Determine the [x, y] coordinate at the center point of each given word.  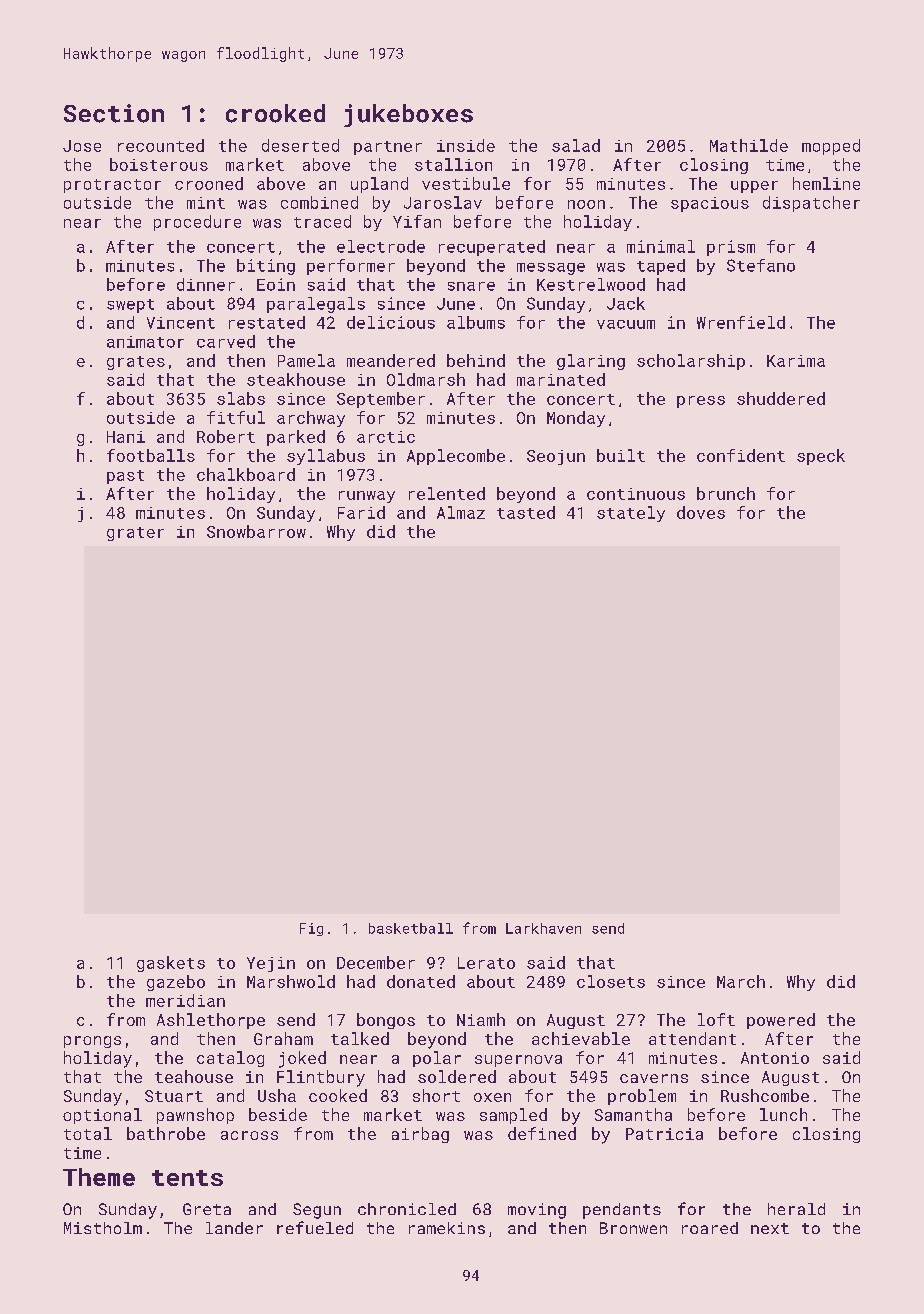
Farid [361, 512]
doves [701, 512]
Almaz [461, 512]
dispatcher [811, 204]
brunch [726, 493]
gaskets [171, 964]
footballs [151, 455]
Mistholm [103, 1228]
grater [135, 534]
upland [379, 185]
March [741, 981]
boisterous [159, 164]
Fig [311, 929]
